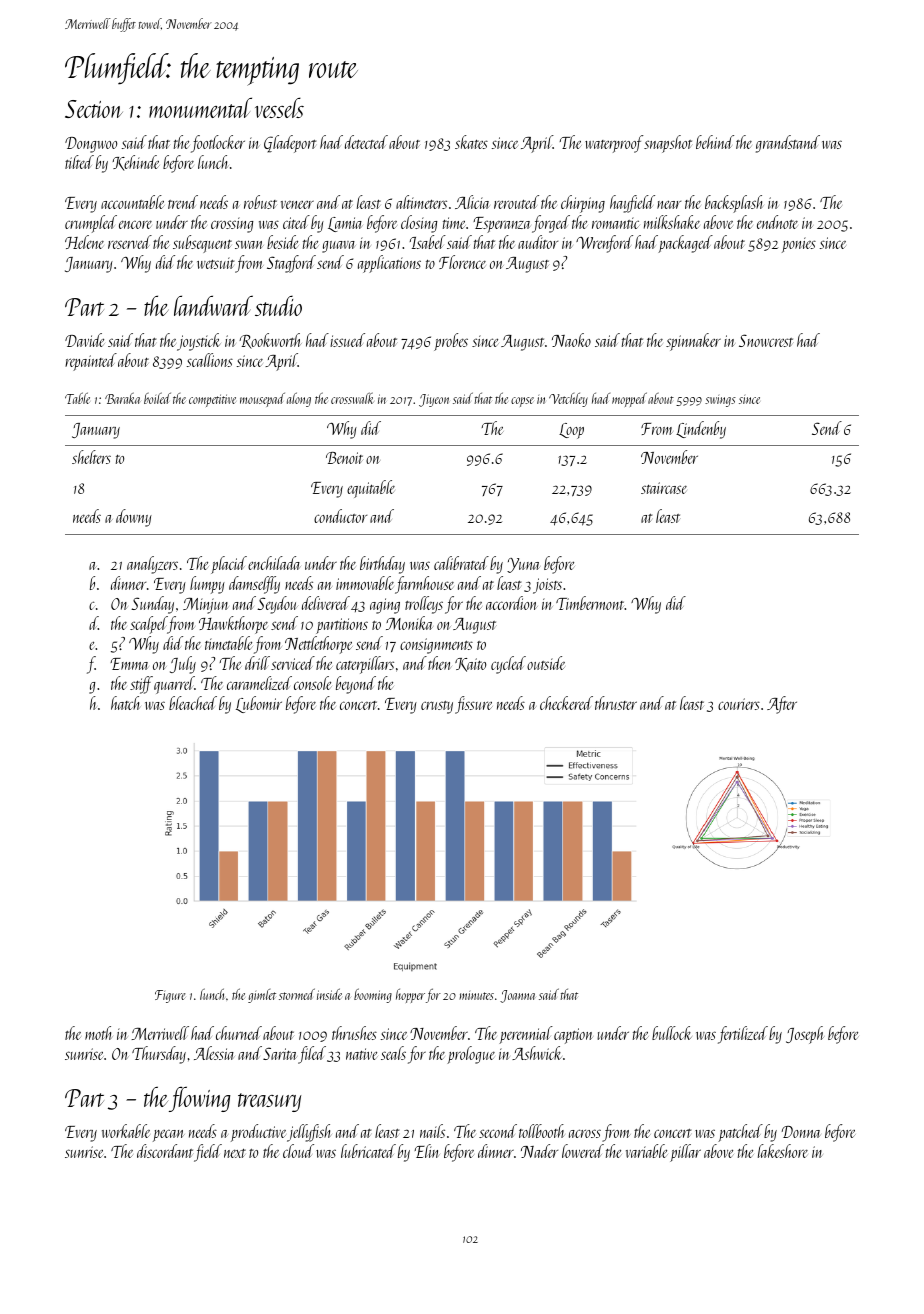 This screenshot has width=924, height=1314. What do you see at coordinates (427, 1151) in the screenshot?
I see `Elin` at bounding box center [427, 1151].
